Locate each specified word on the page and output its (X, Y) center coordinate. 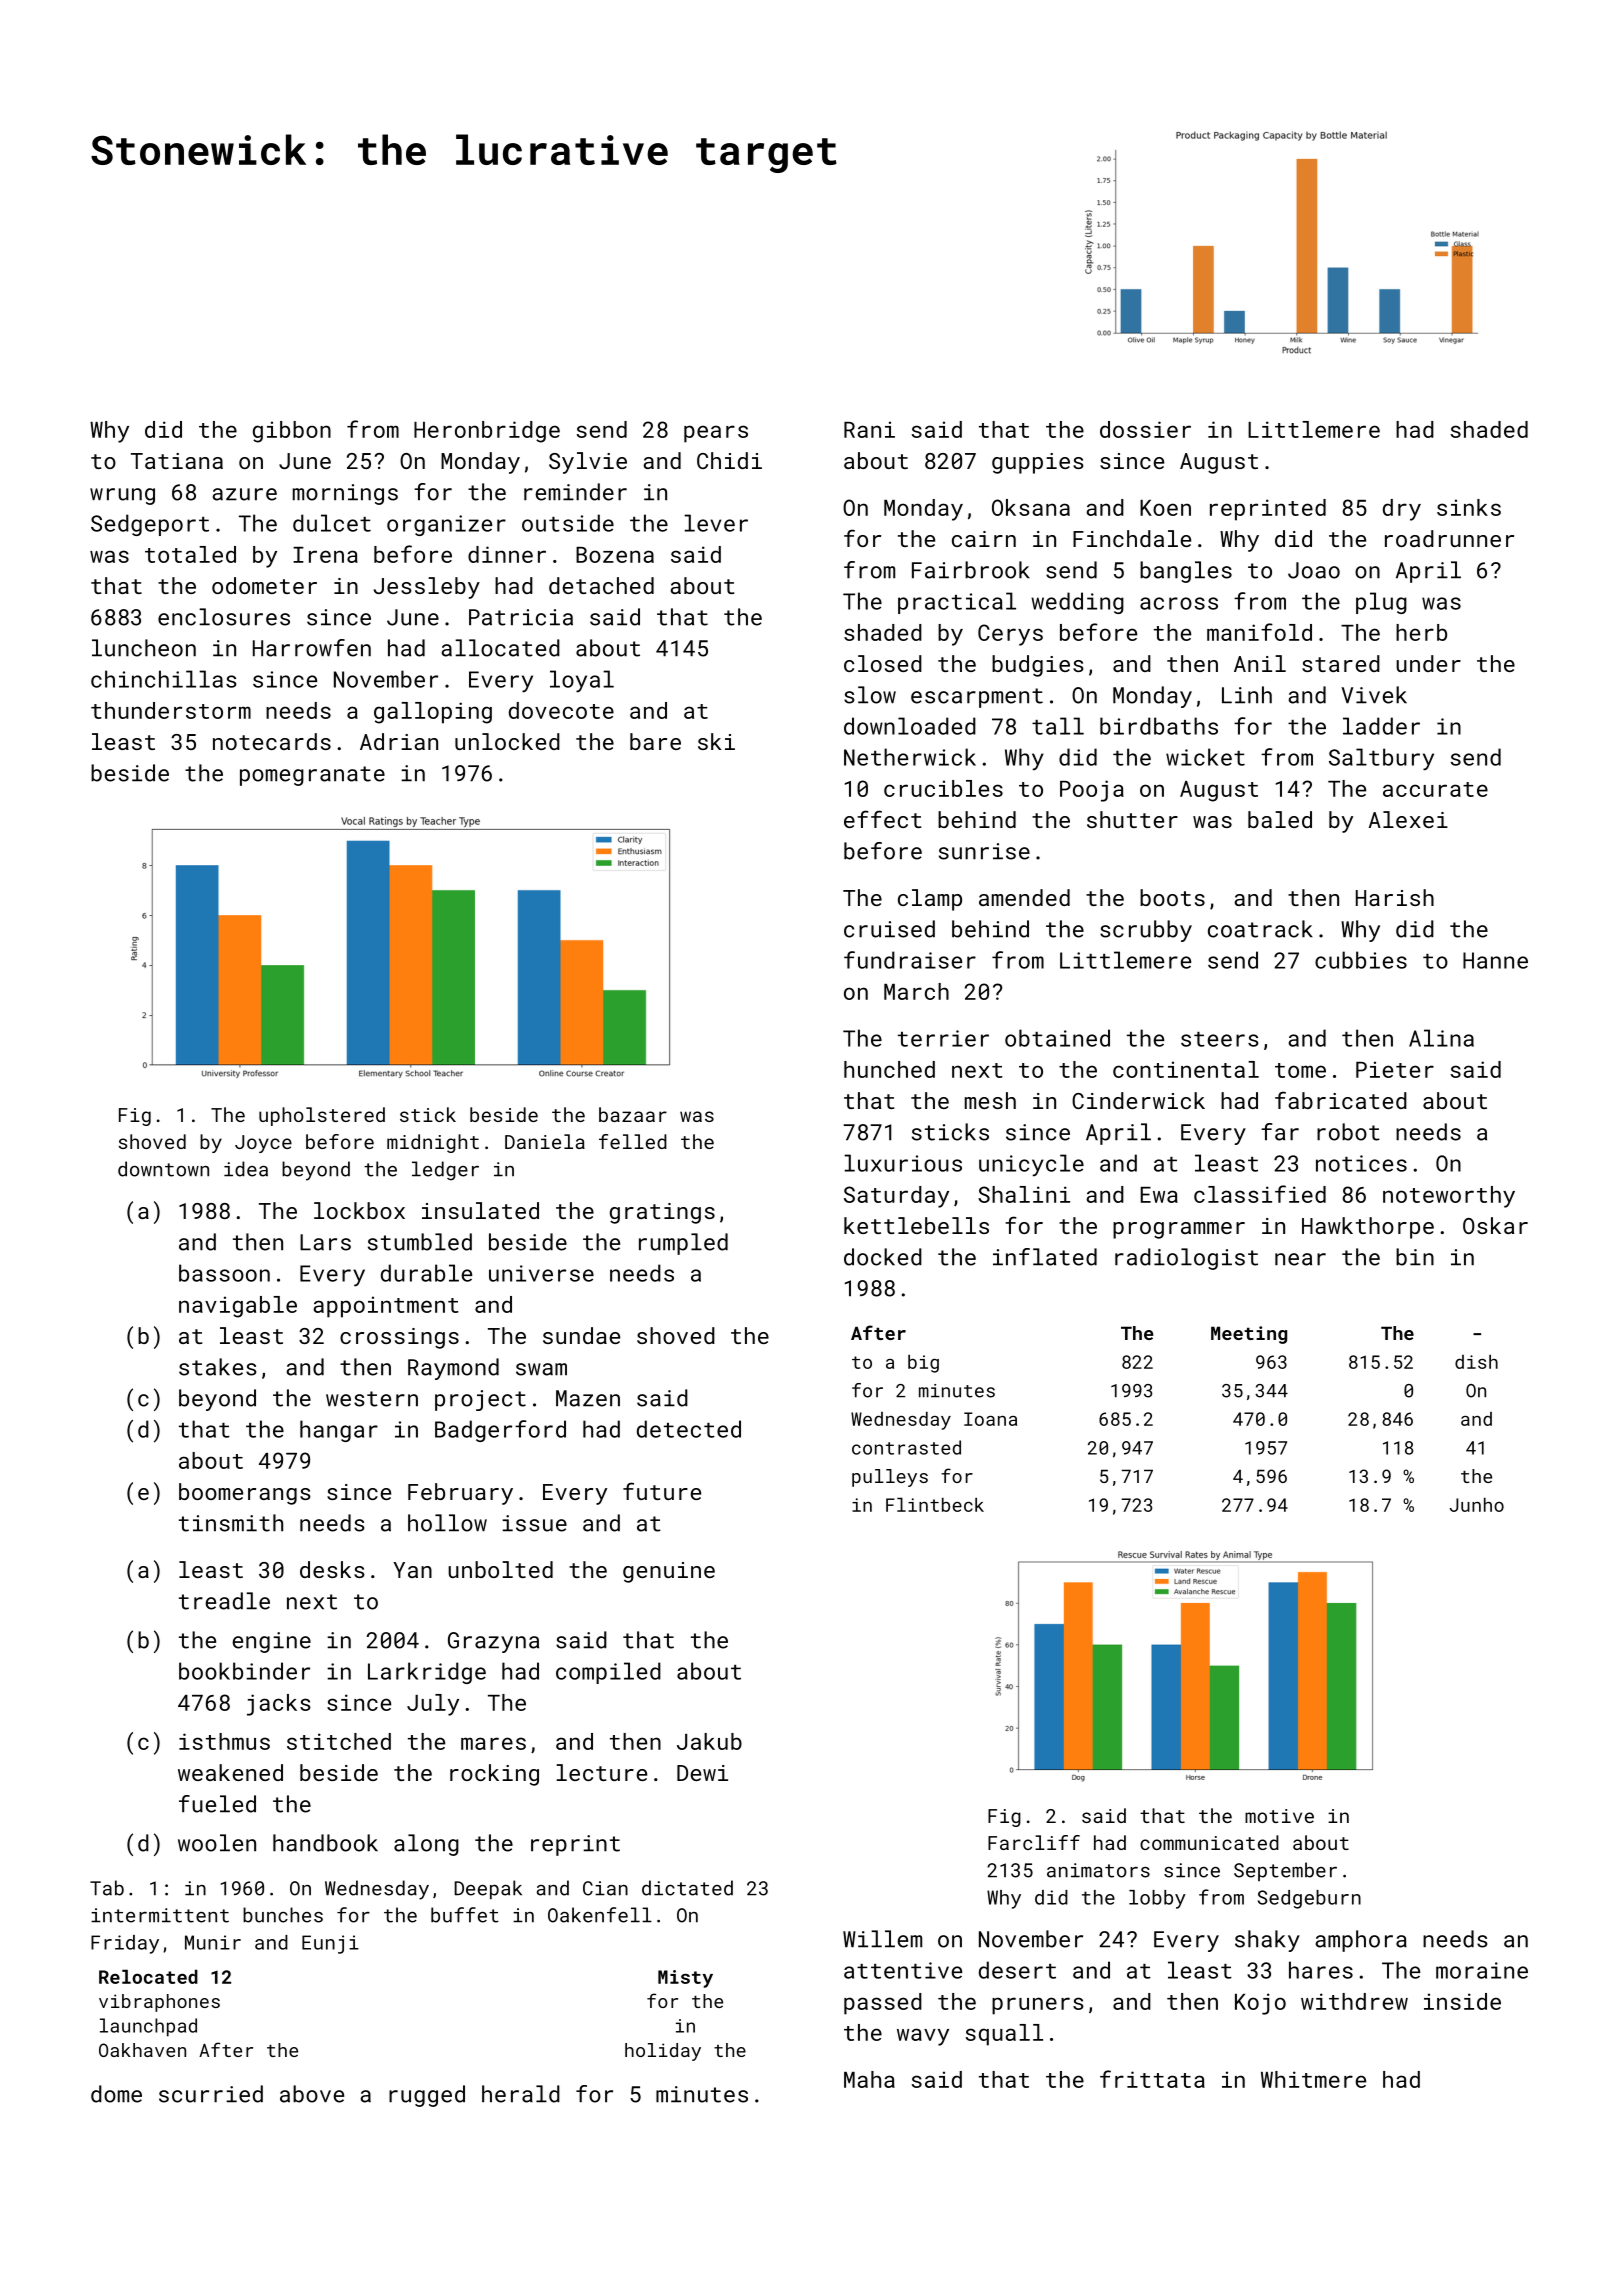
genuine (669, 1572)
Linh (1247, 694)
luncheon (144, 648)
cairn (984, 539)
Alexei (1408, 819)
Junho (1477, 1505)
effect (883, 819)
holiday (663, 2052)
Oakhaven (142, 2050)
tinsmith (231, 1523)
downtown (163, 1169)
